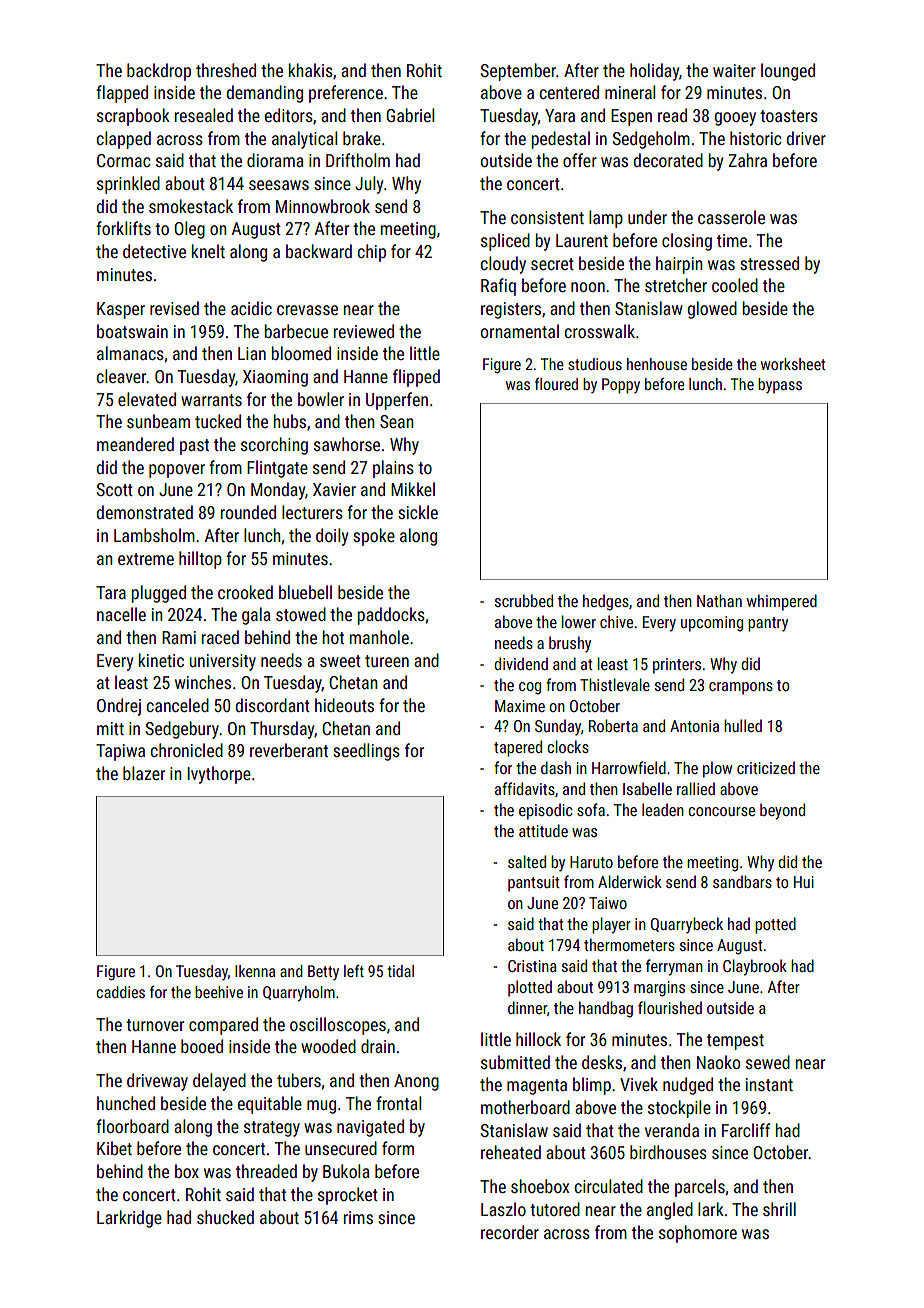 This image has height=1308, width=924. What do you see at coordinates (111, 592) in the image?
I see `Tara` at bounding box center [111, 592].
